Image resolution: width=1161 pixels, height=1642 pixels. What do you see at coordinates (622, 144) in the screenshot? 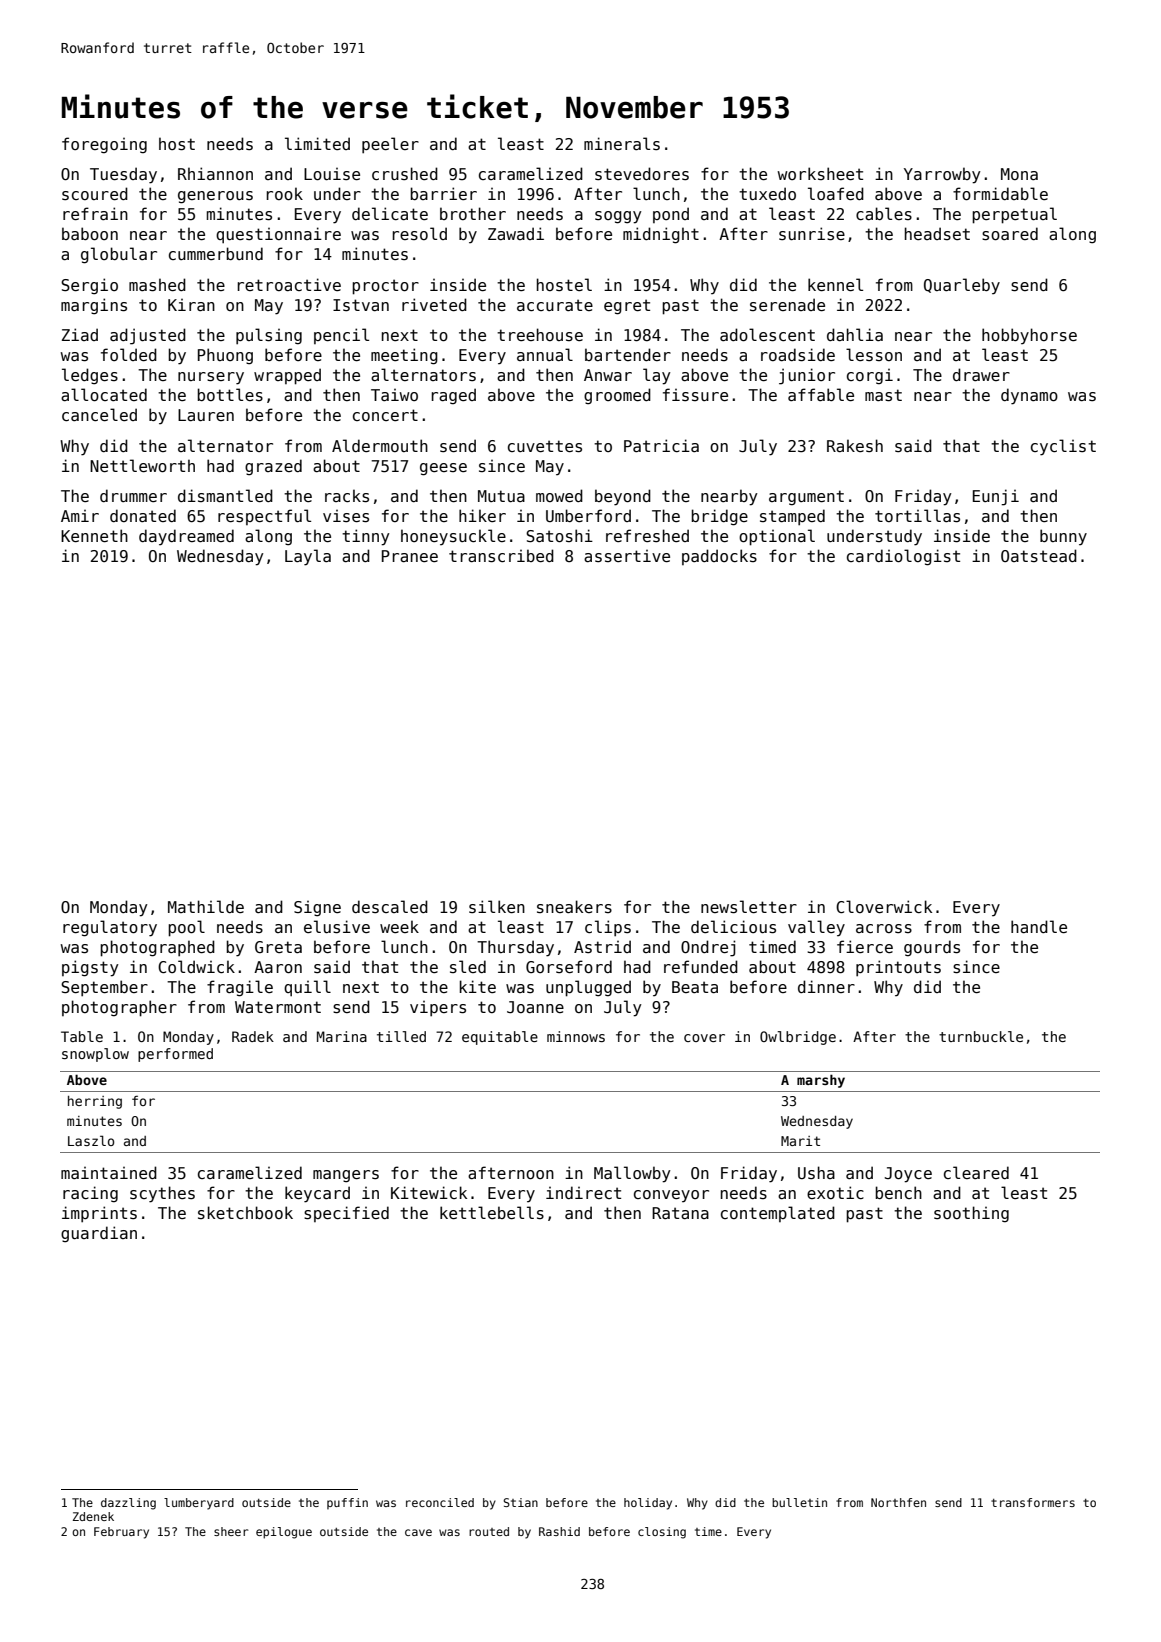
I see `minerals` at bounding box center [622, 144].
